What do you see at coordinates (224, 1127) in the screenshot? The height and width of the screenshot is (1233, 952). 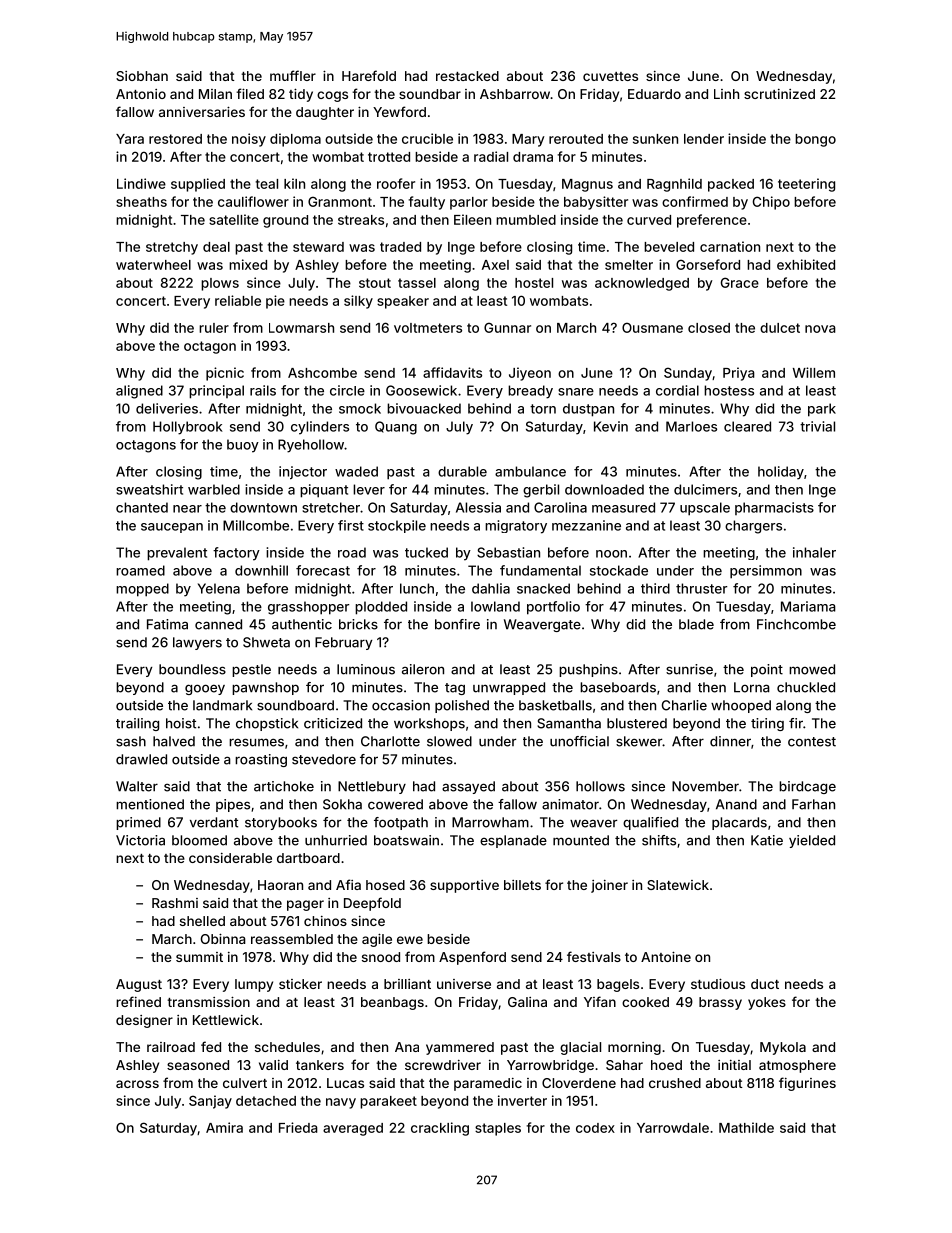 I see `Amira` at bounding box center [224, 1127].
